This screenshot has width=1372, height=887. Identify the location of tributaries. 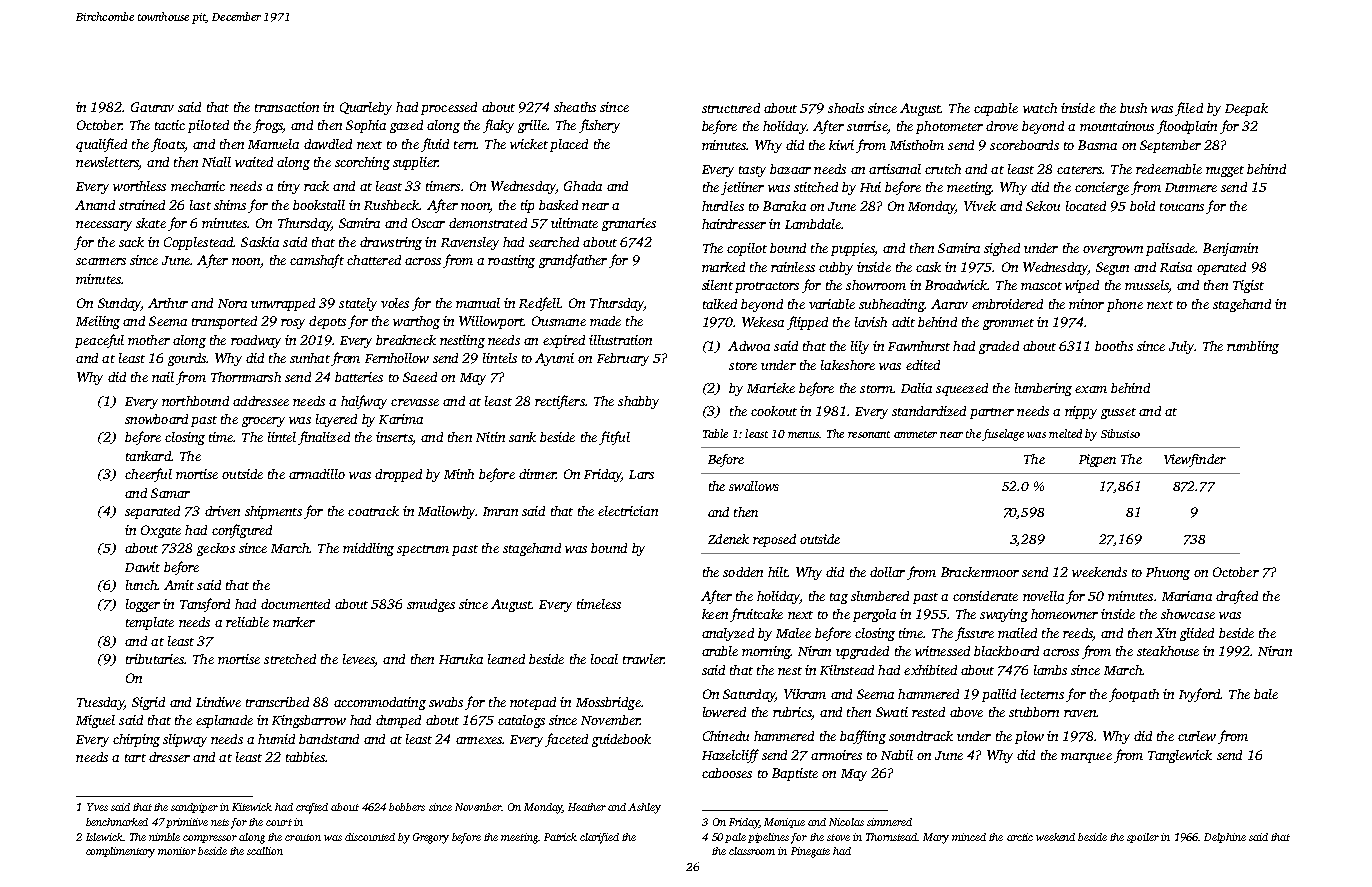
(155, 659).
